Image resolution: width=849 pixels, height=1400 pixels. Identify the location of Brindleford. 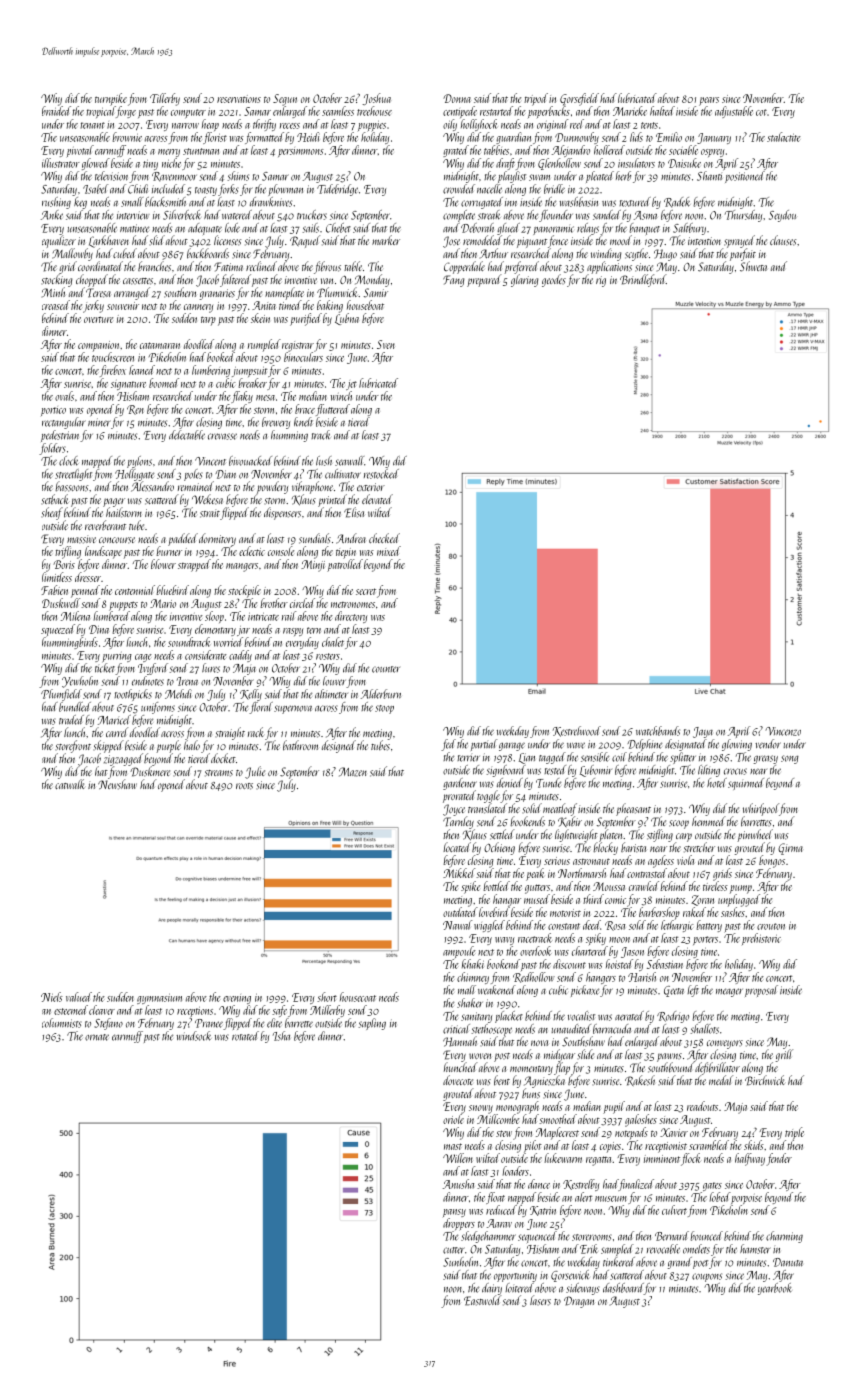
(643, 280).
